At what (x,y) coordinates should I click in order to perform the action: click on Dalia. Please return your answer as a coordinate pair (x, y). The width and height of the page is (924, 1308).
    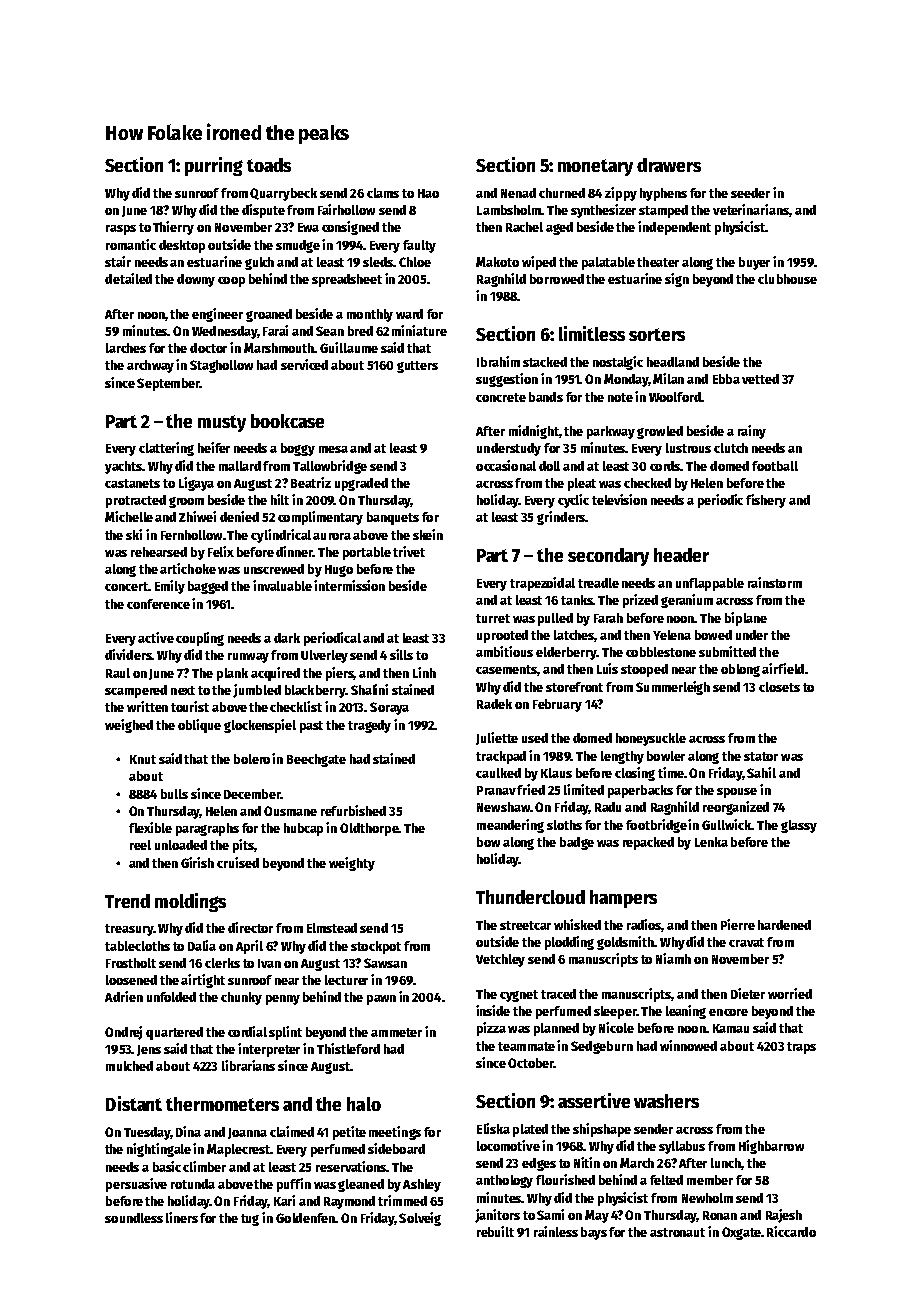
    Looking at the image, I should click on (202, 945).
